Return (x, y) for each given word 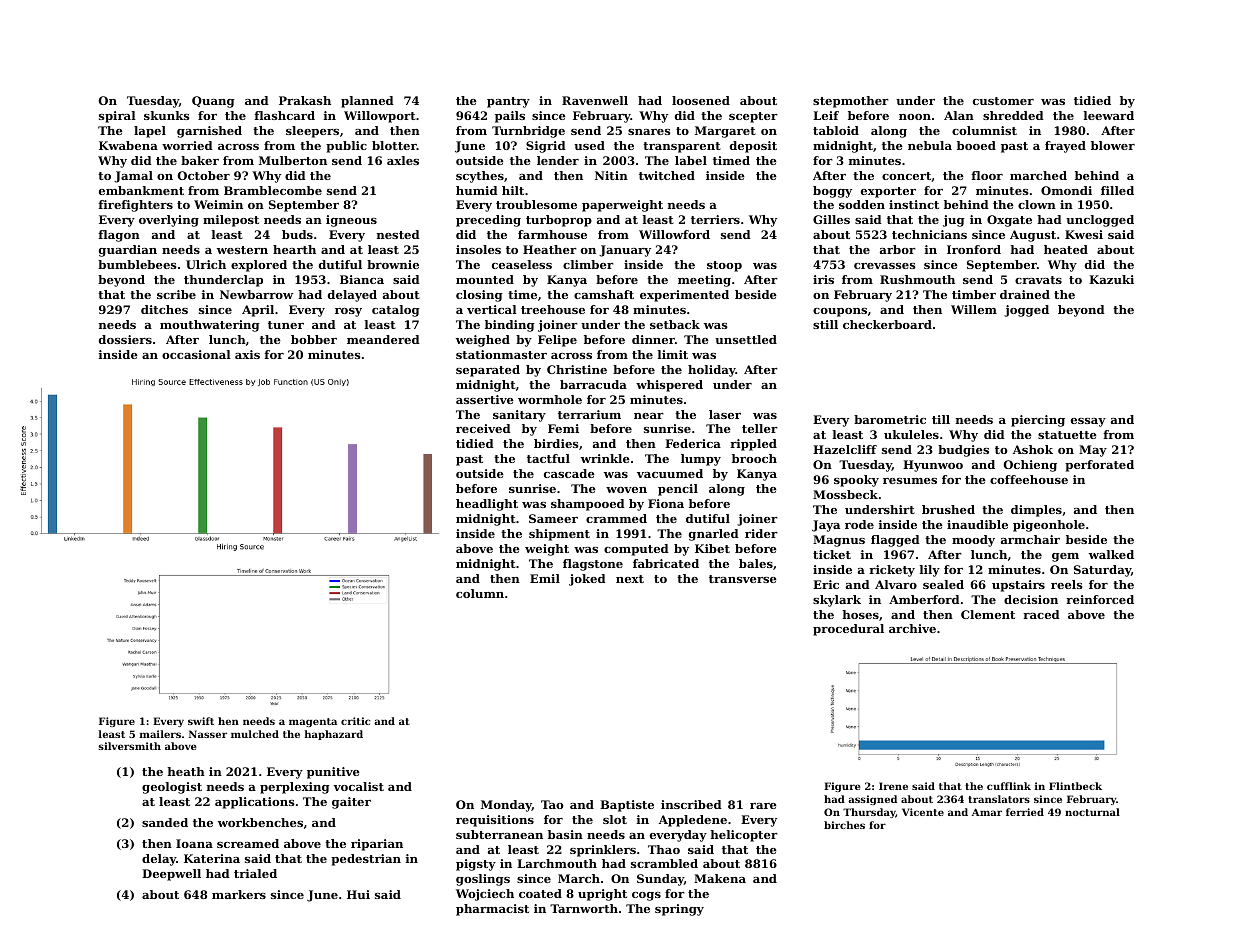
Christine (577, 369)
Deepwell (171, 875)
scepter (753, 117)
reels (1067, 584)
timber (974, 294)
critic (355, 721)
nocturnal (1092, 812)
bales (756, 563)
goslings (483, 880)
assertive (485, 399)
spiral (117, 117)
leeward (1109, 115)
